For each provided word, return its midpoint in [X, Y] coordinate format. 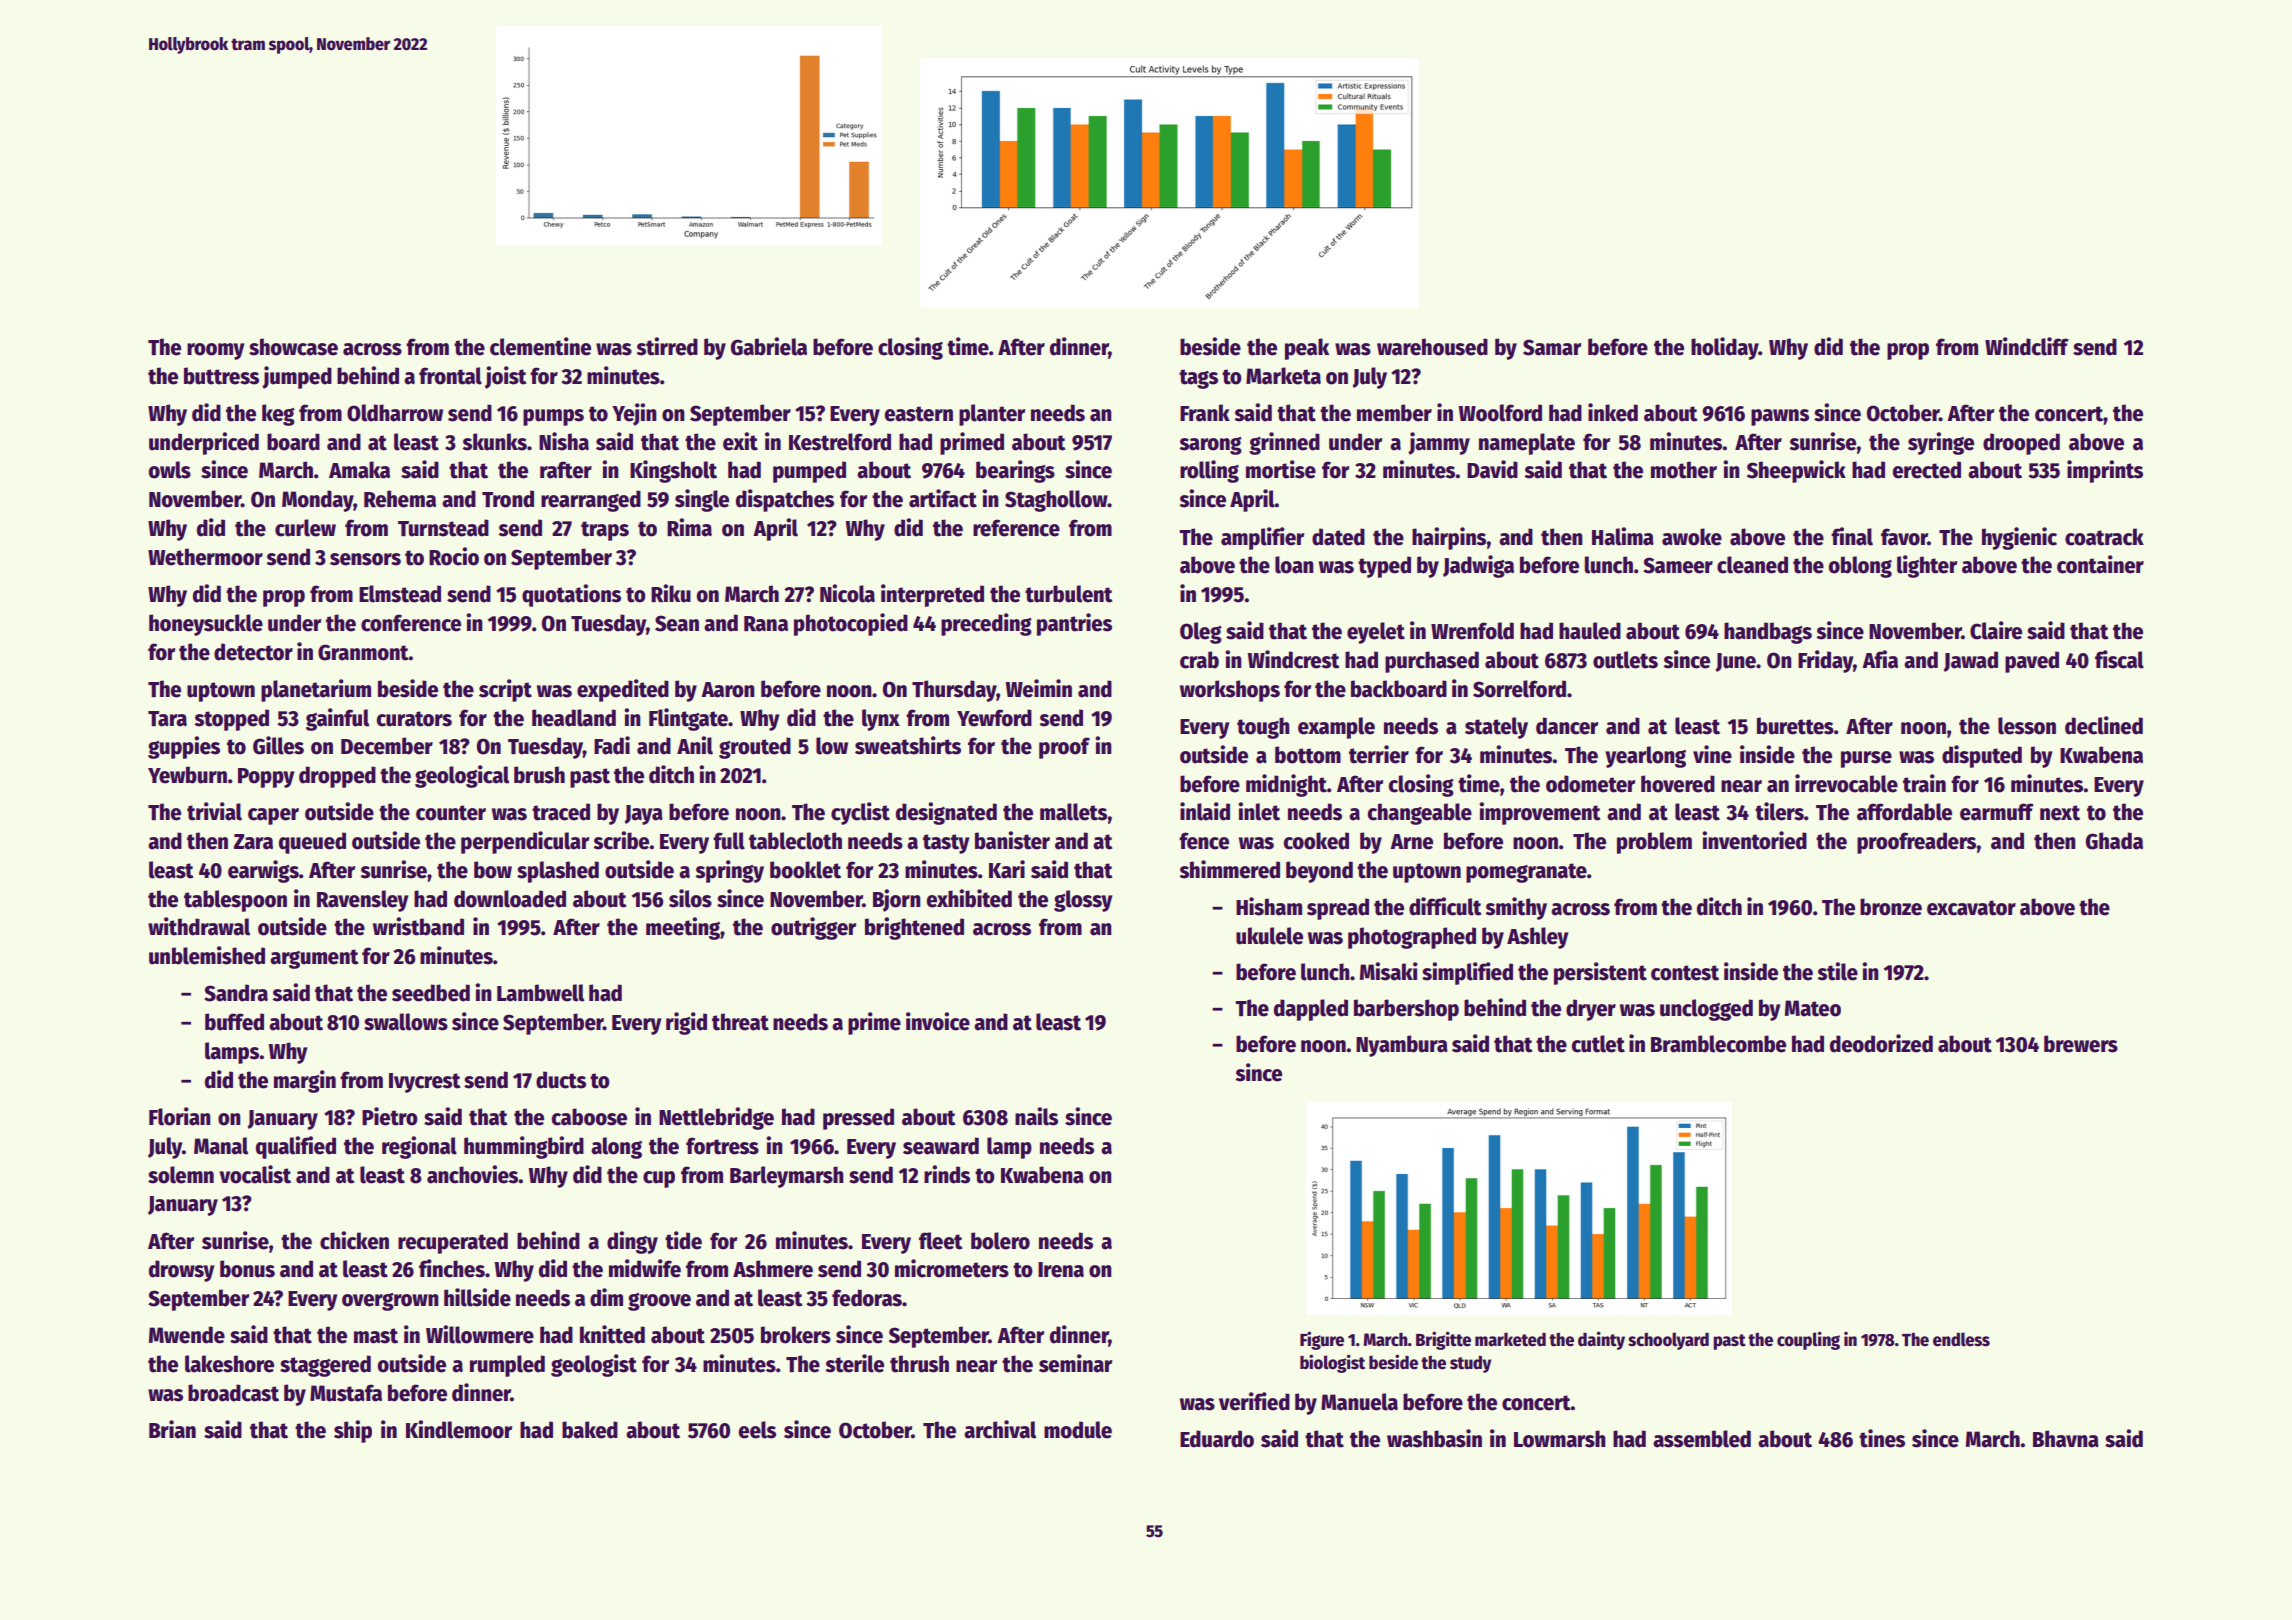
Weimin [1039, 688]
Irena [1061, 1270]
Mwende [187, 1335]
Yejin [634, 414]
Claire [1996, 630]
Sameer [1678, 565]
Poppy [266, 778]
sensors [365, 559]
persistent [1600, 973]
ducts [561, 1080]
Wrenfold [1472, 631]
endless [1961, 1339]
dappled [1311, 1010]
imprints [2105, 471]
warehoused [1432, 347]
